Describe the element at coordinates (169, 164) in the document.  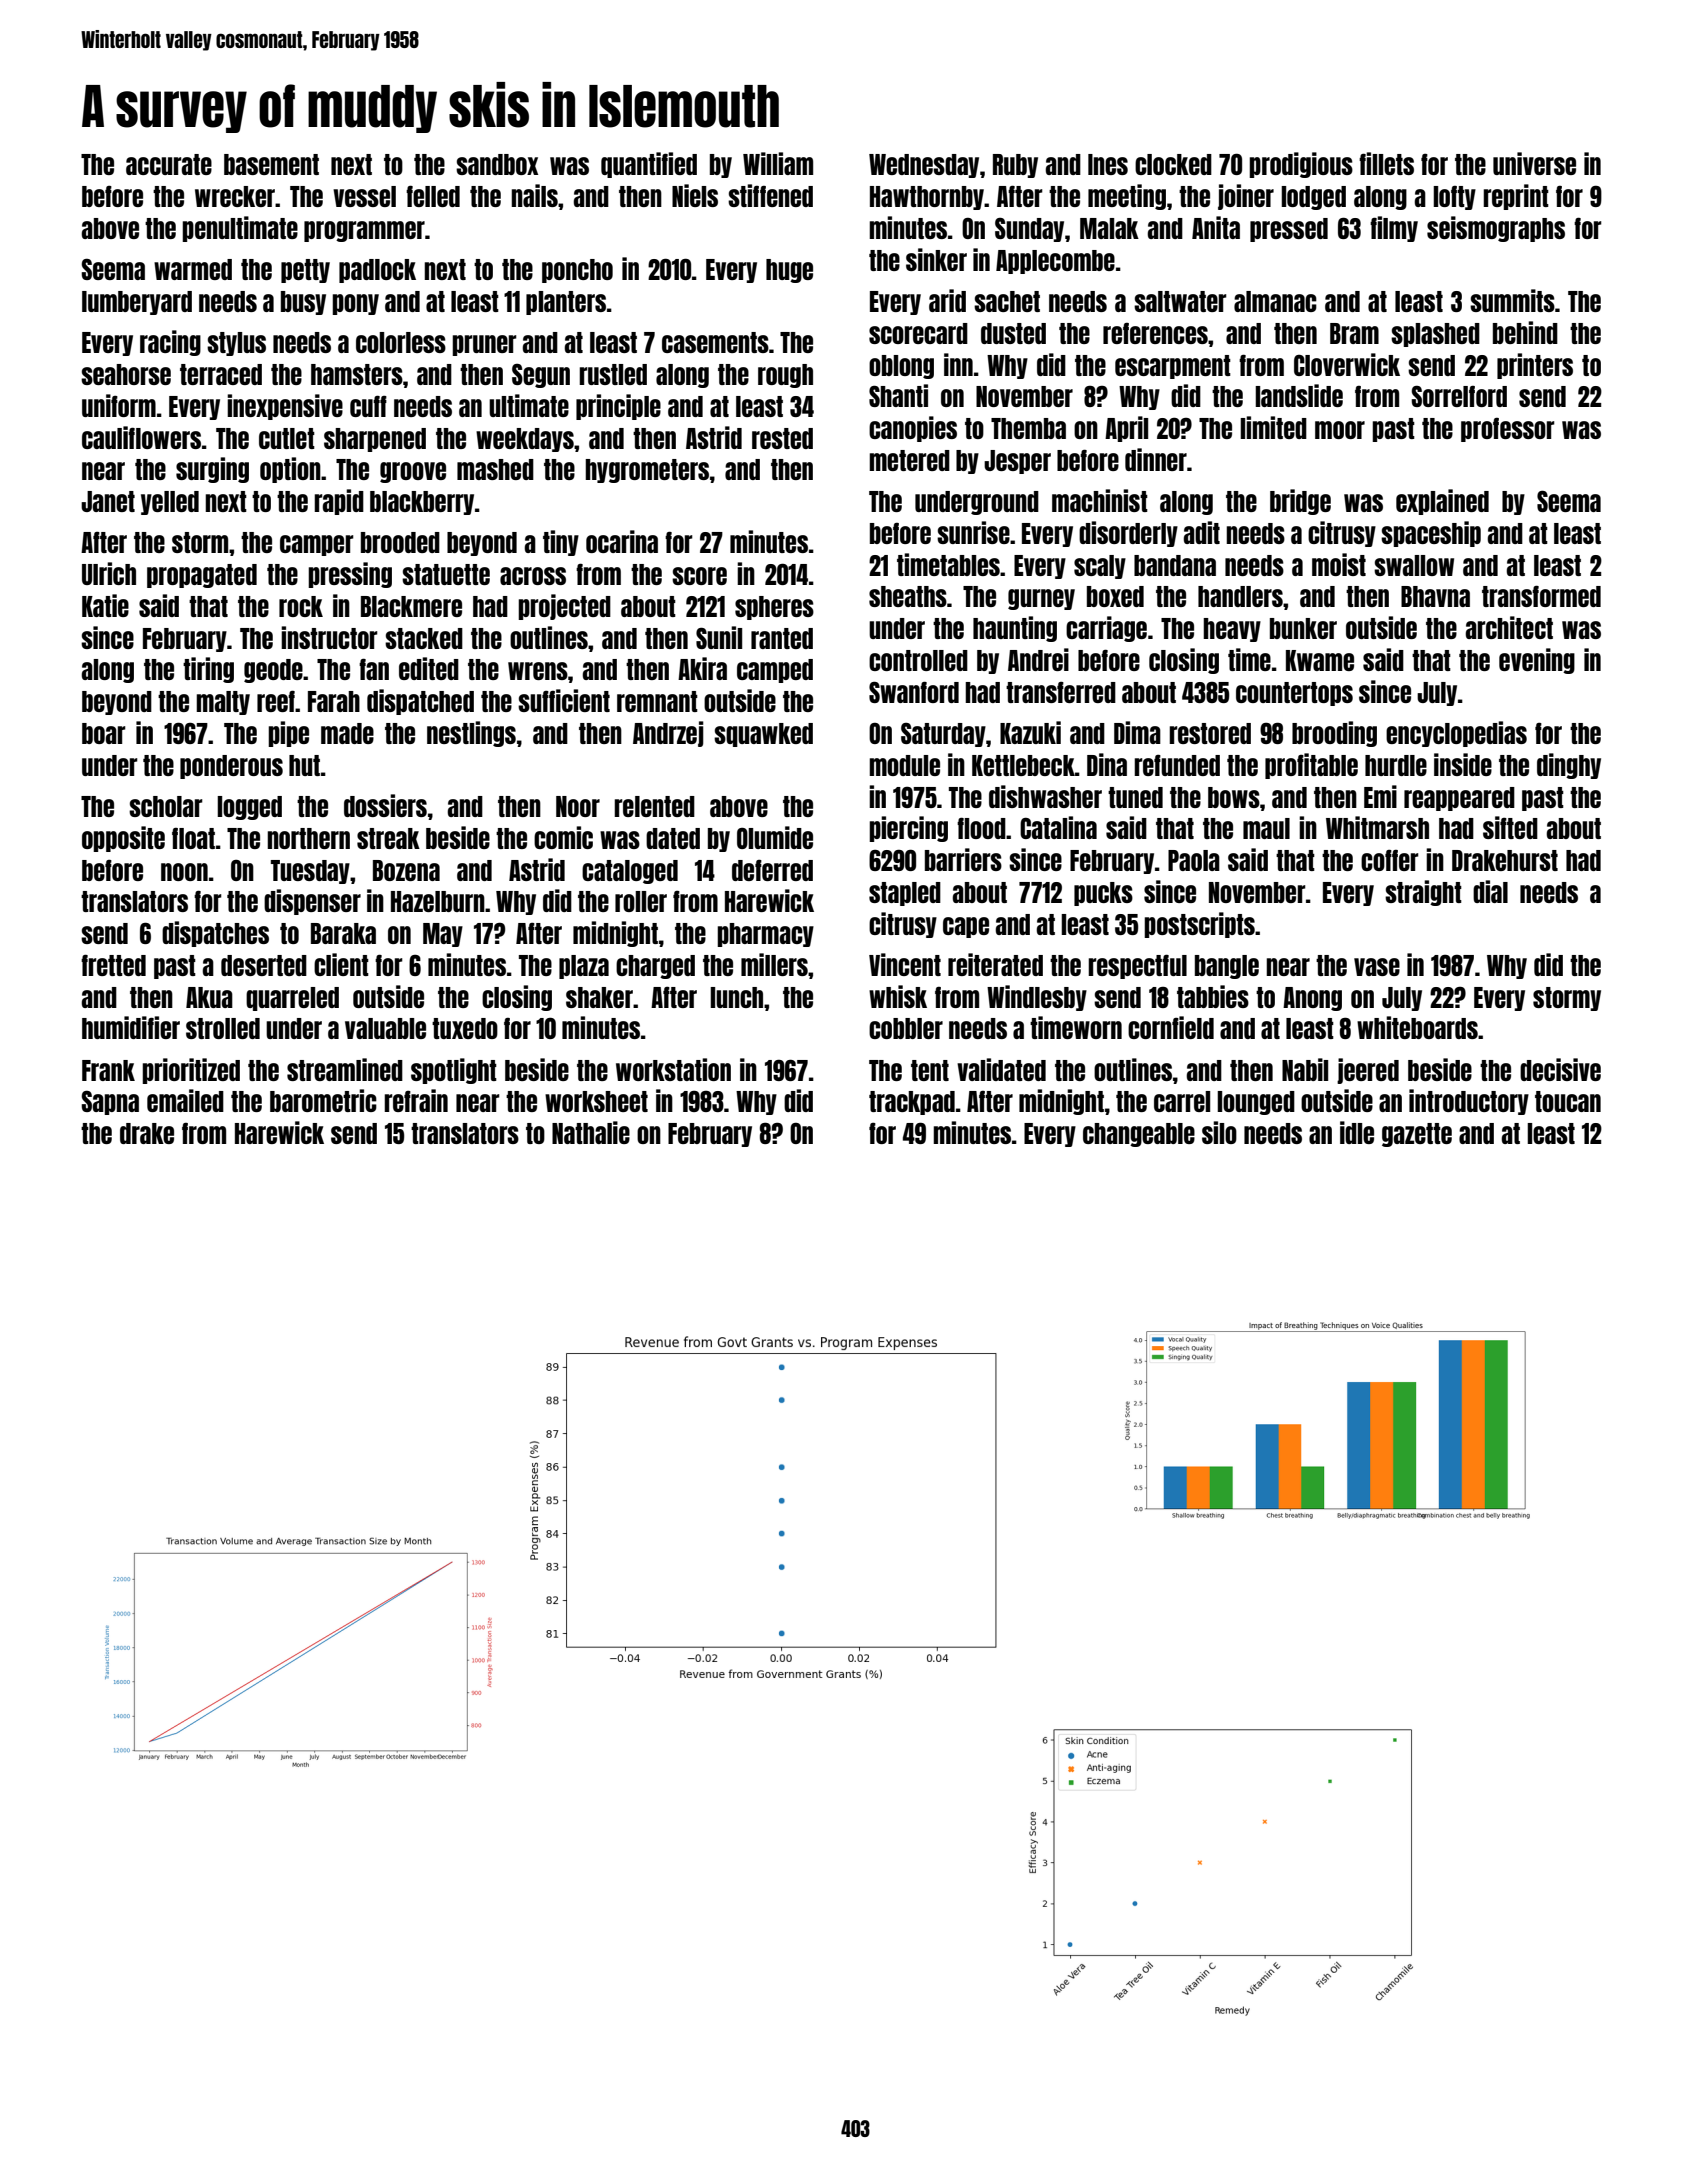
I see `accurate` at that location.
